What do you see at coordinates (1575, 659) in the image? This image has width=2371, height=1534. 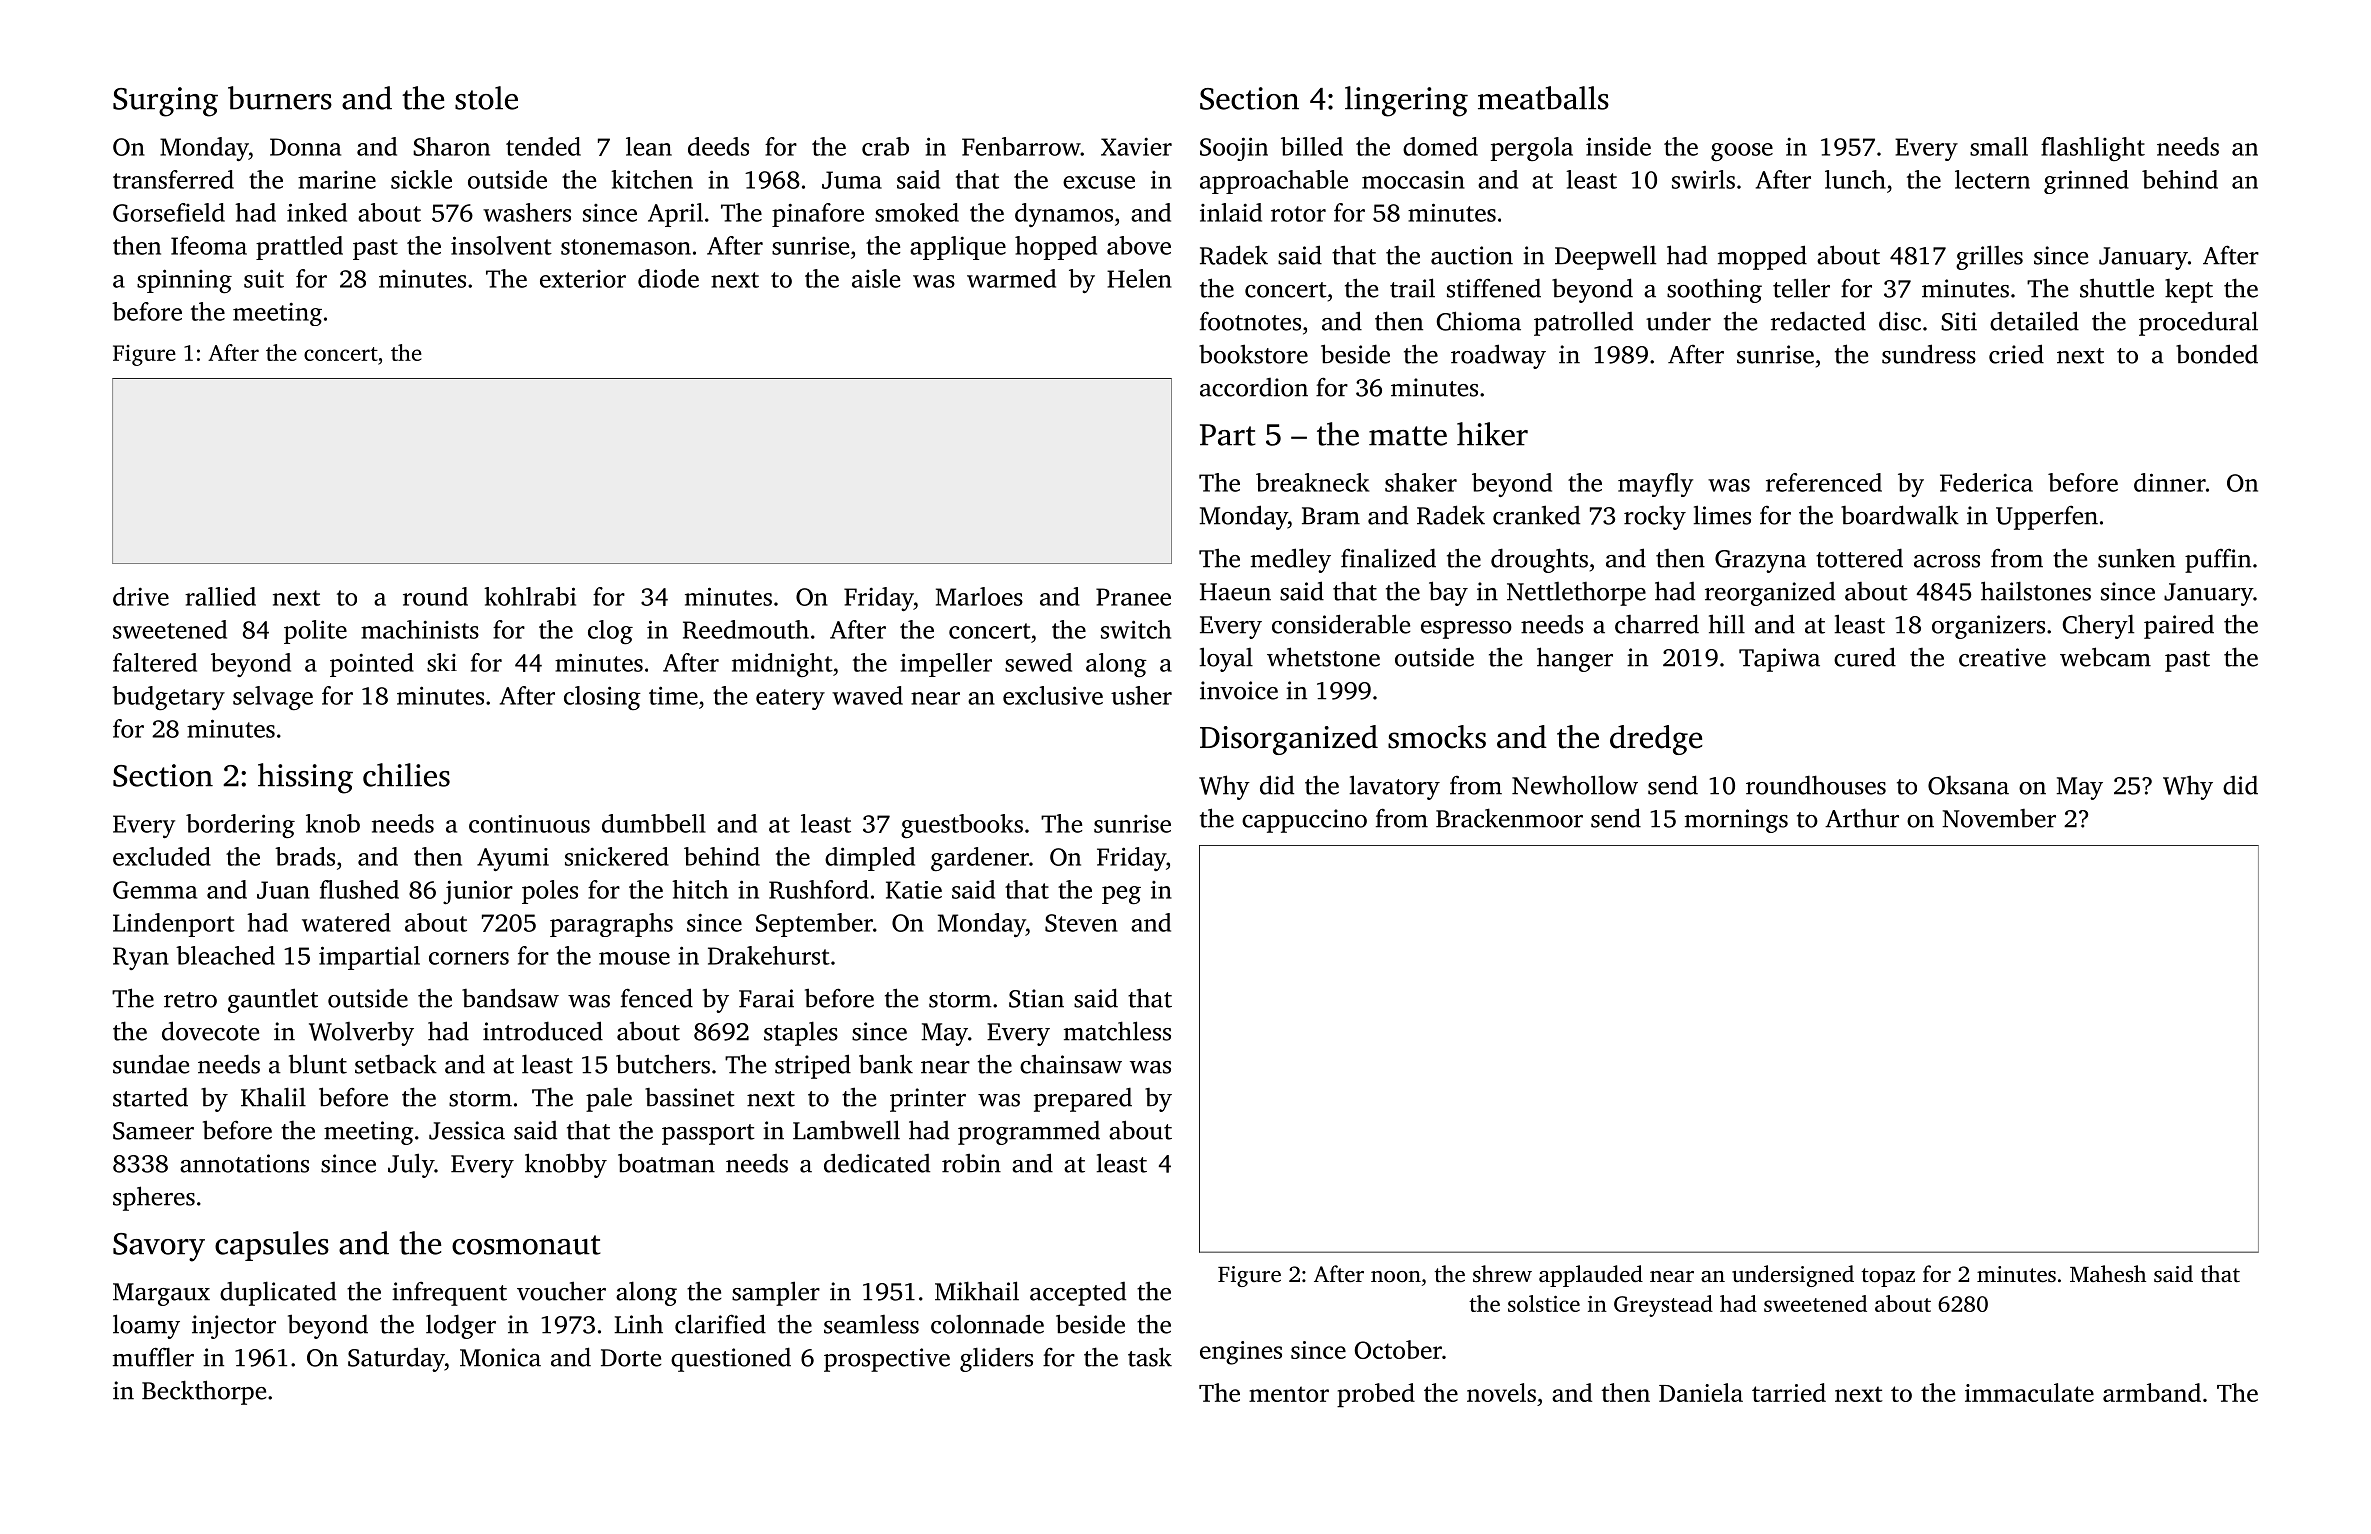 I see `hanger` at bounding box center [1575, 659].
